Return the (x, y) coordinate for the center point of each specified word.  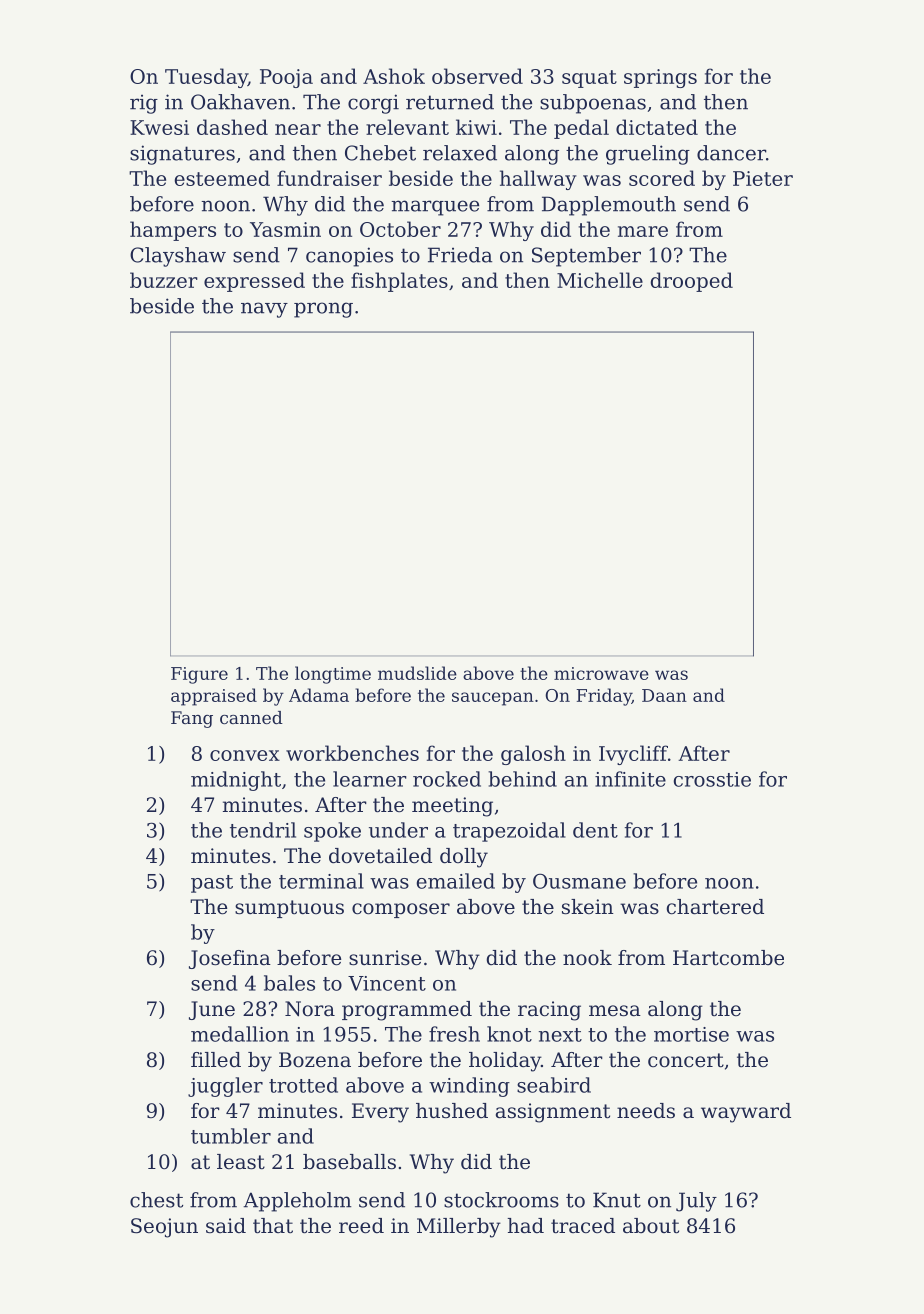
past (212, 884)
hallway (538, 180)
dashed (232, 127)
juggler (225, 1087)
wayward (746, 1113)
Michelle (600, 280)
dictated (657, 127)
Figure (199, 675)
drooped (691, 282)
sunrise (385, 958)
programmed (407, 1011)
